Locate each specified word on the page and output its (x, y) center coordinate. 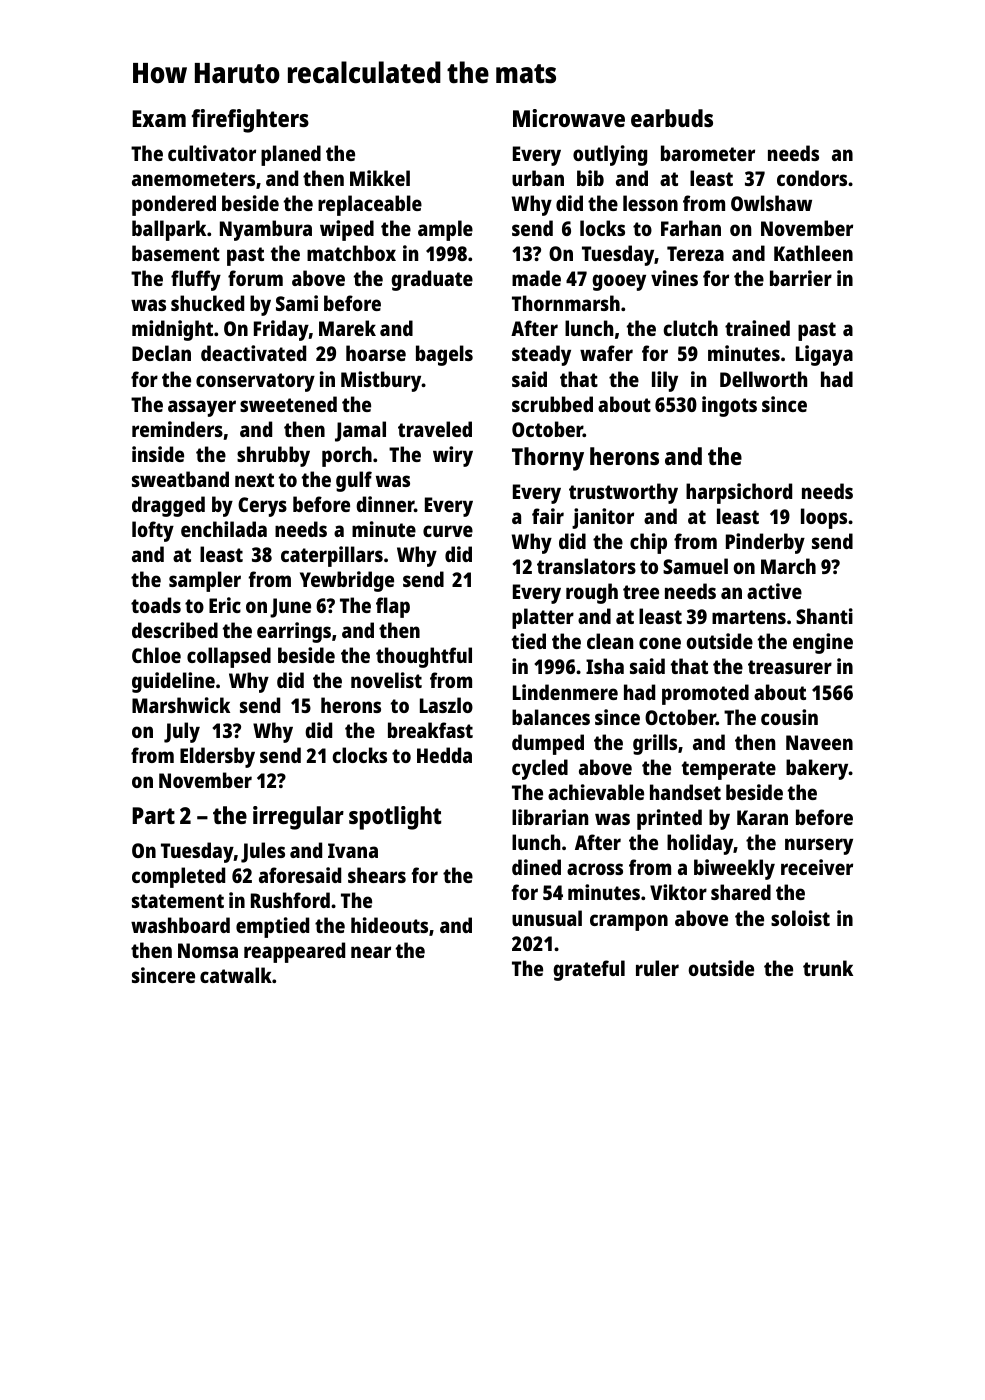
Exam (159, 118)
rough (592, 593)
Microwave (569, 118)
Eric (225, 605)
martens (749, 617)
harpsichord (739, 493)
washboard (180, 925)
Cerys (262, 507)
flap (393, 607)
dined (536, 867)
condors (812, 178)
